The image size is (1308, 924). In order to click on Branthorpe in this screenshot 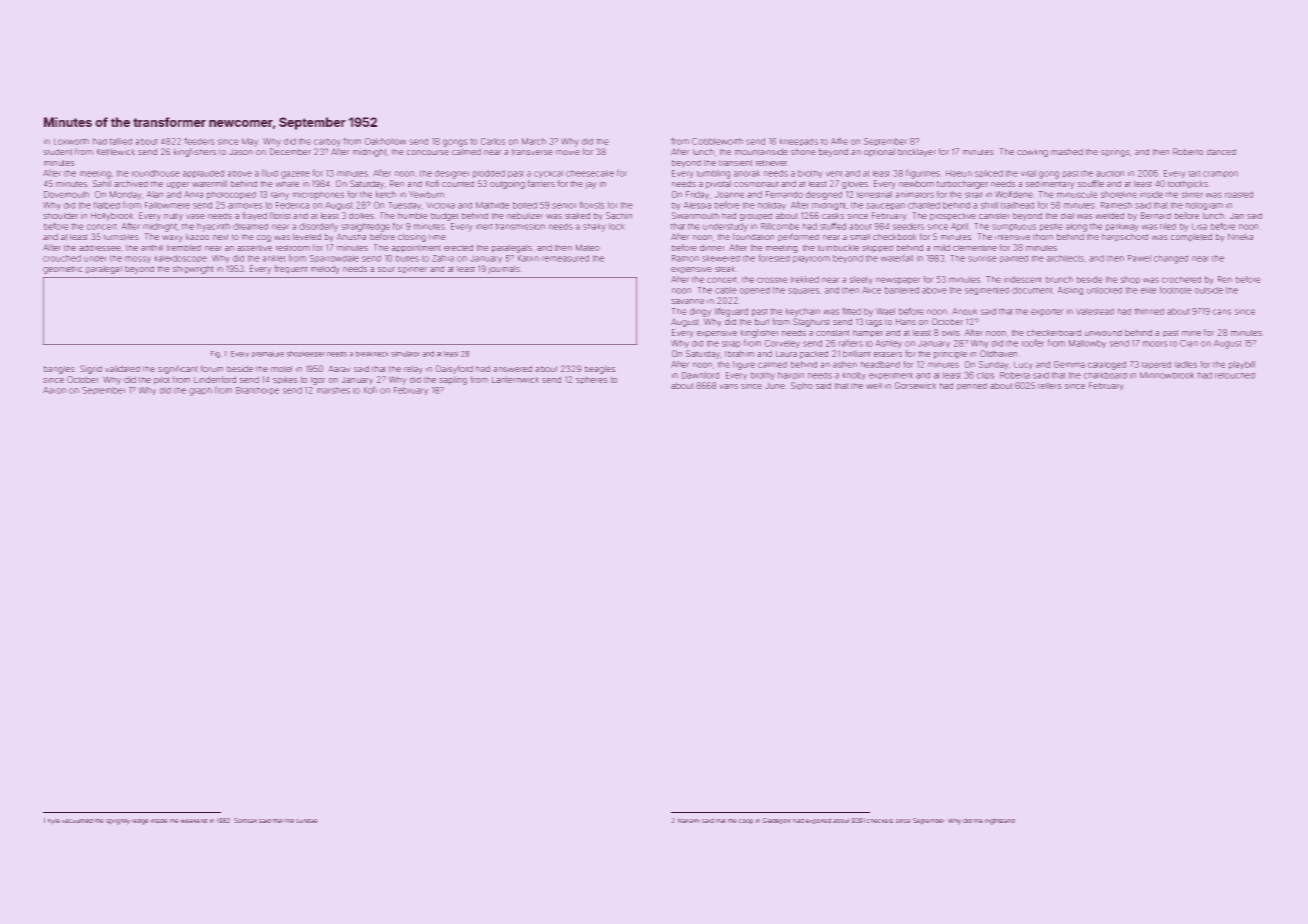, I will do `click(257, 391)`.
